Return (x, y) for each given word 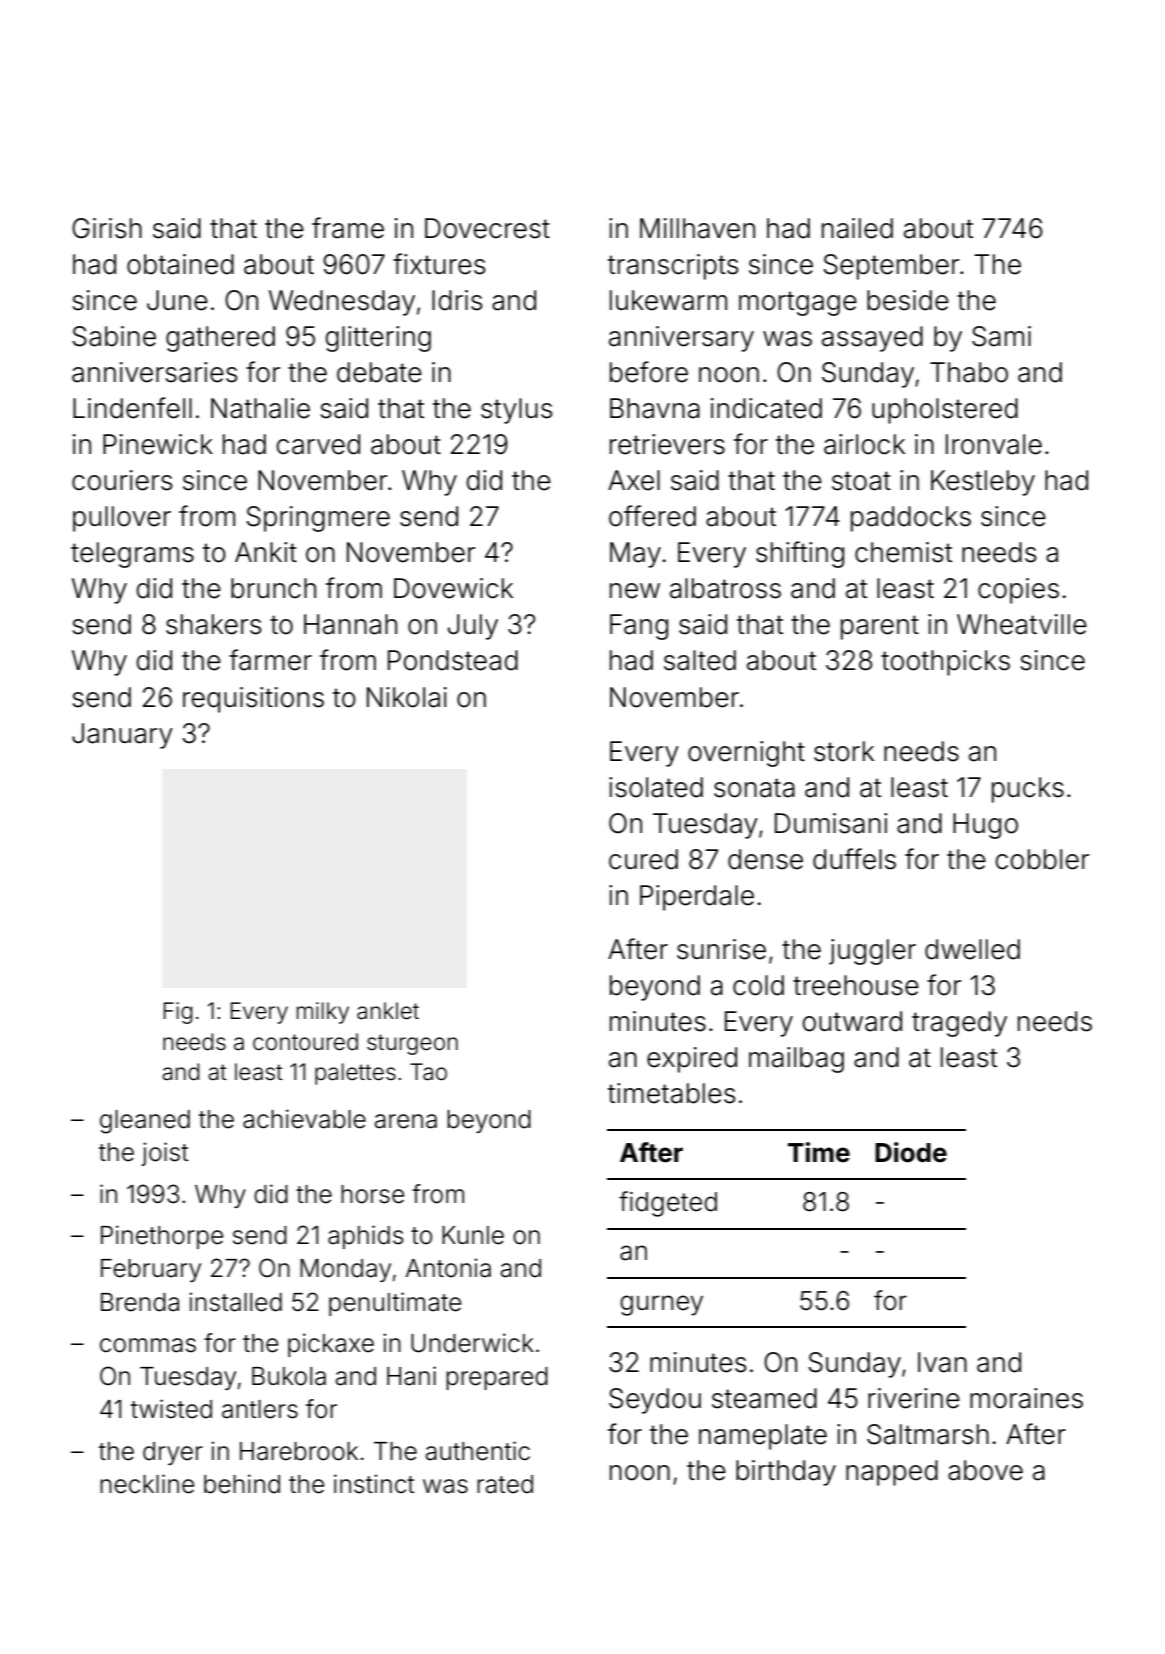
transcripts (673, 267)
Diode (911, 1152)
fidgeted (668, 1204)
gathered (220, 339)
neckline (147, 1484)
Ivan (942, 1362)
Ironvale (994, 444)
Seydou (655, 1401)
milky (323, 1013)
